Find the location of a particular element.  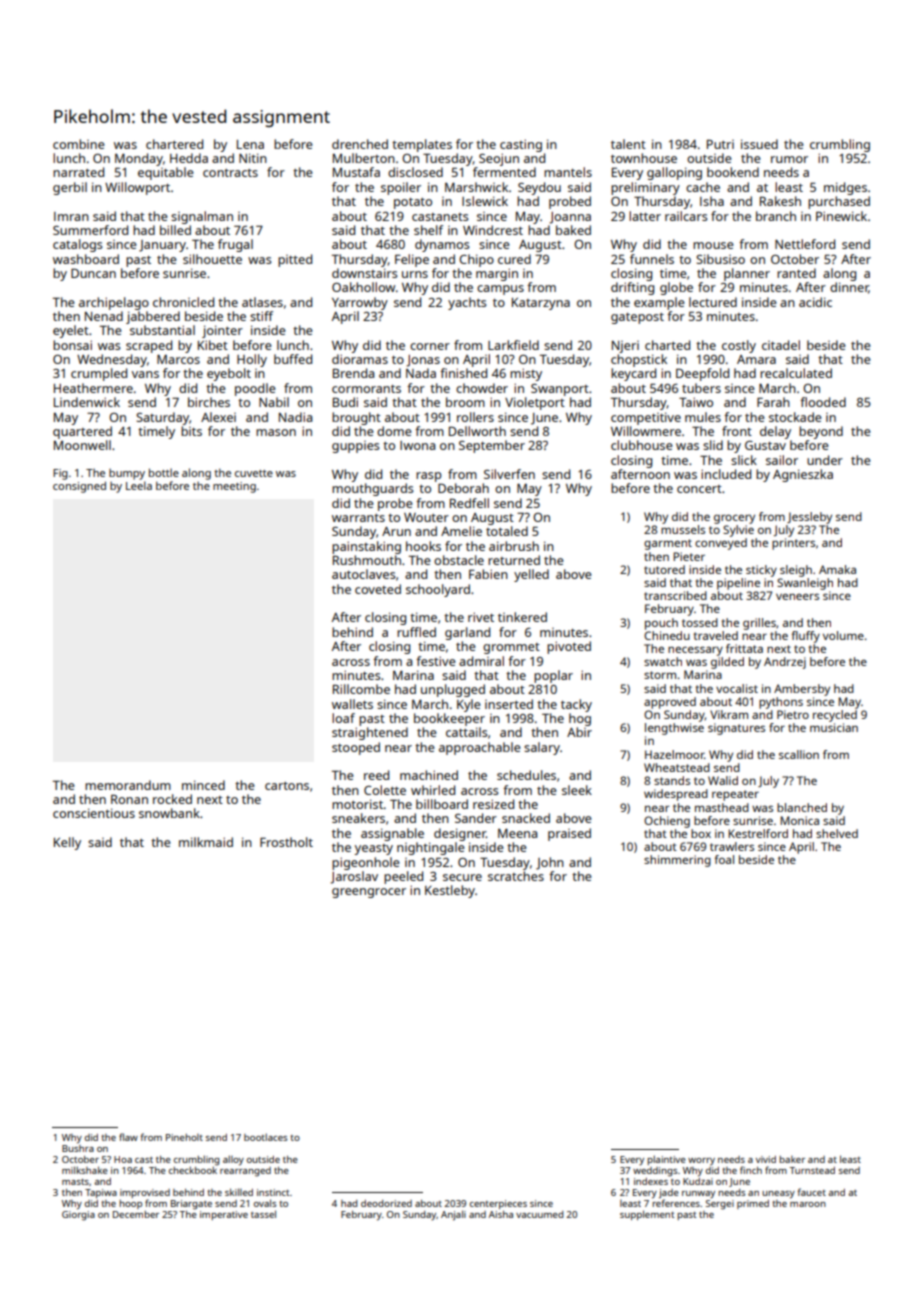

Deborah is located at coordinates (463, 488).
